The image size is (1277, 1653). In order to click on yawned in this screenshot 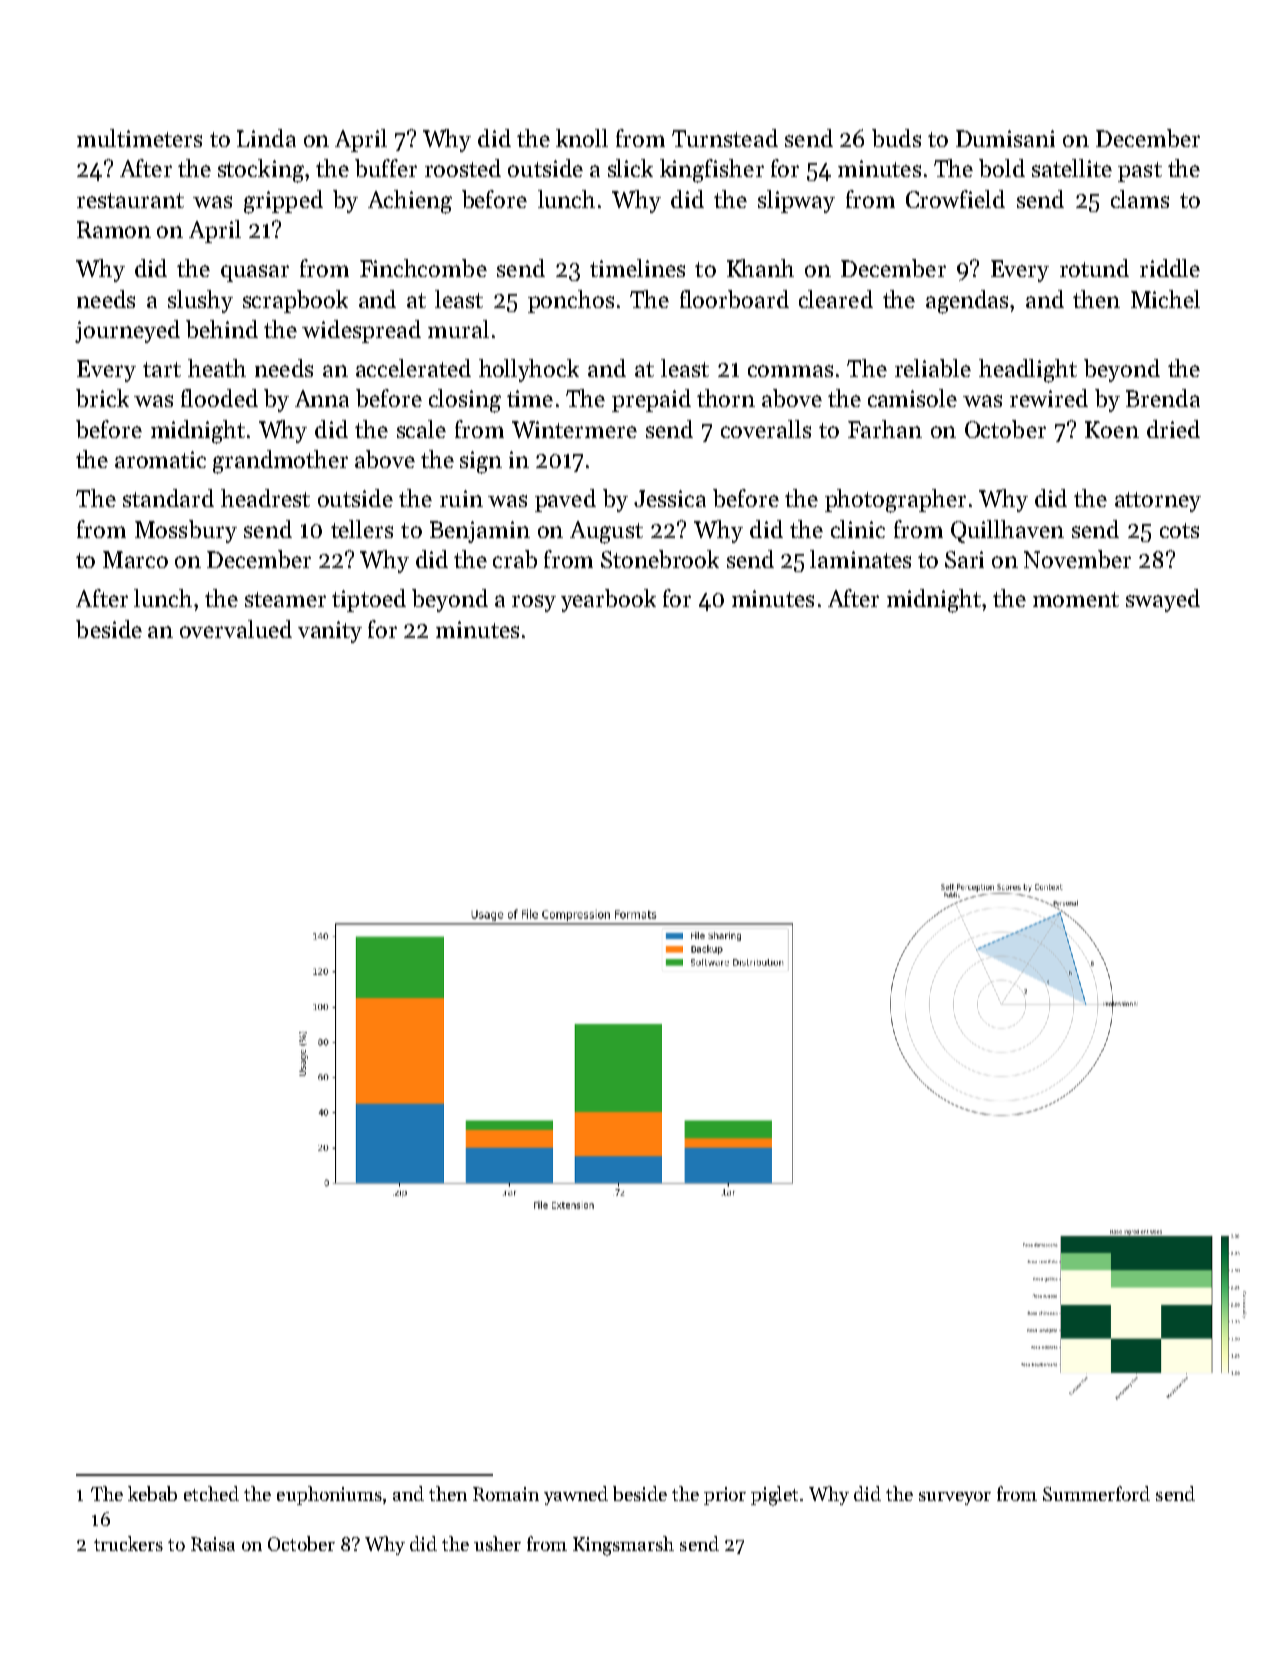, I will do `click(576, 1495)`.
